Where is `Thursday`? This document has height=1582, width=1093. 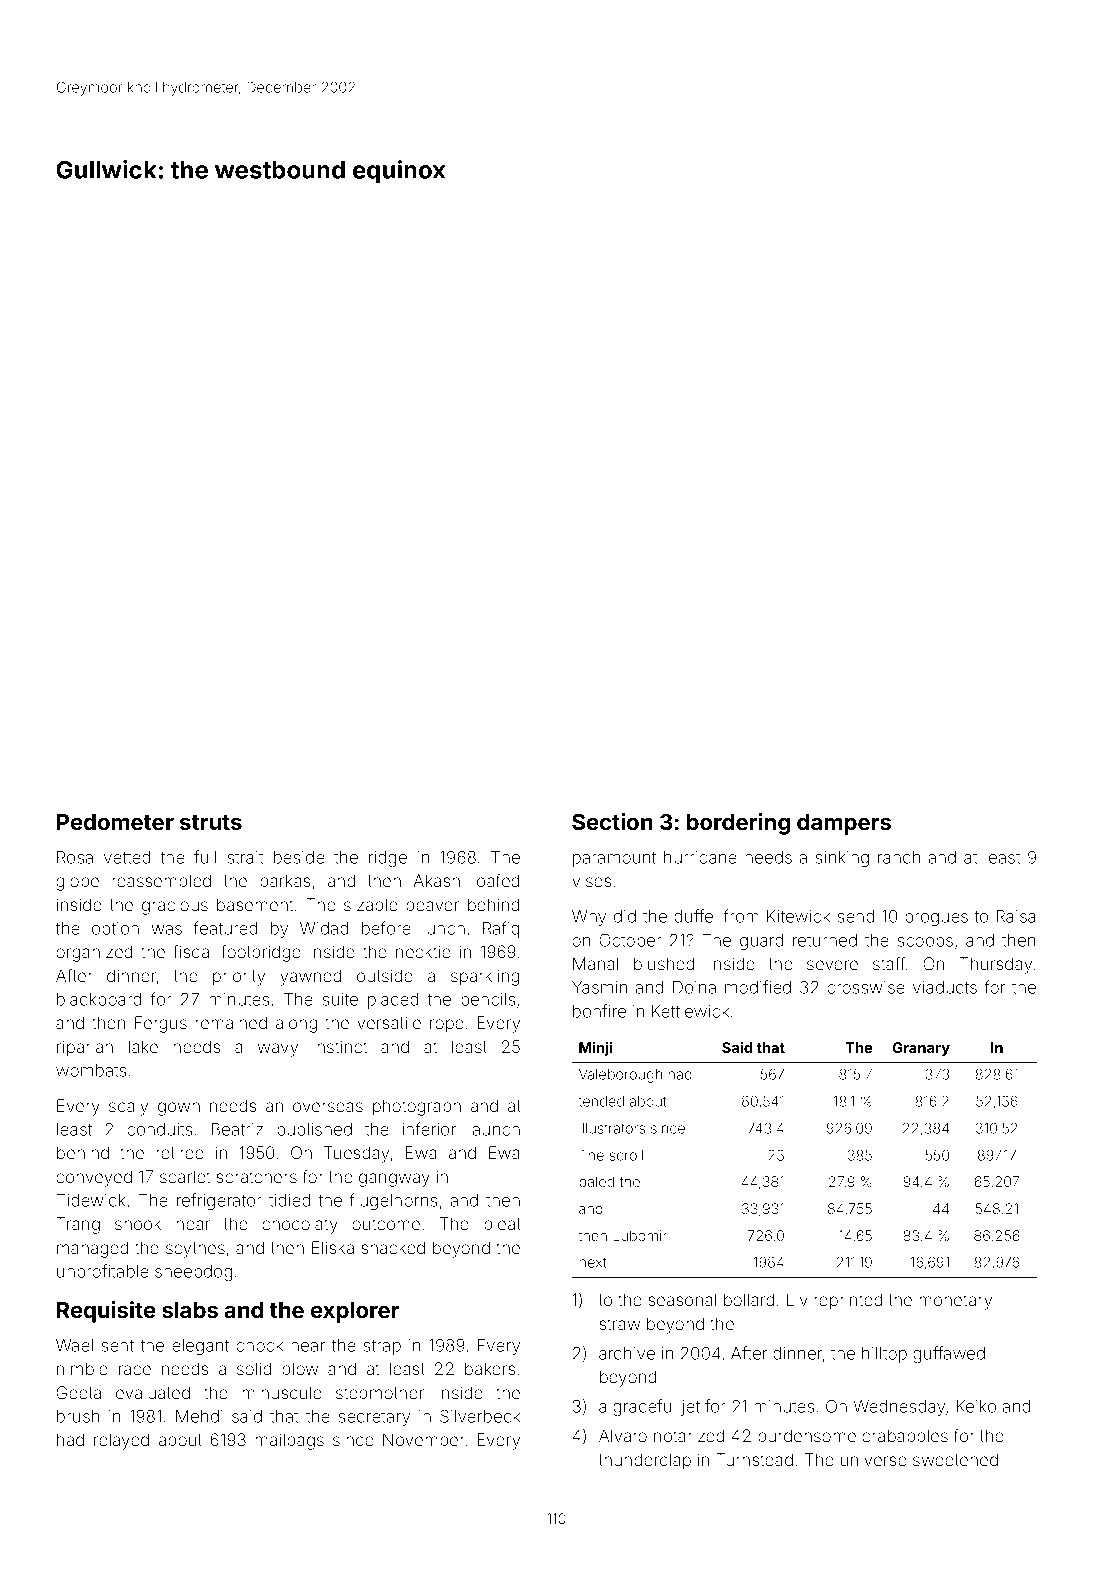 Thursday is located at coordinates (995, 965).
